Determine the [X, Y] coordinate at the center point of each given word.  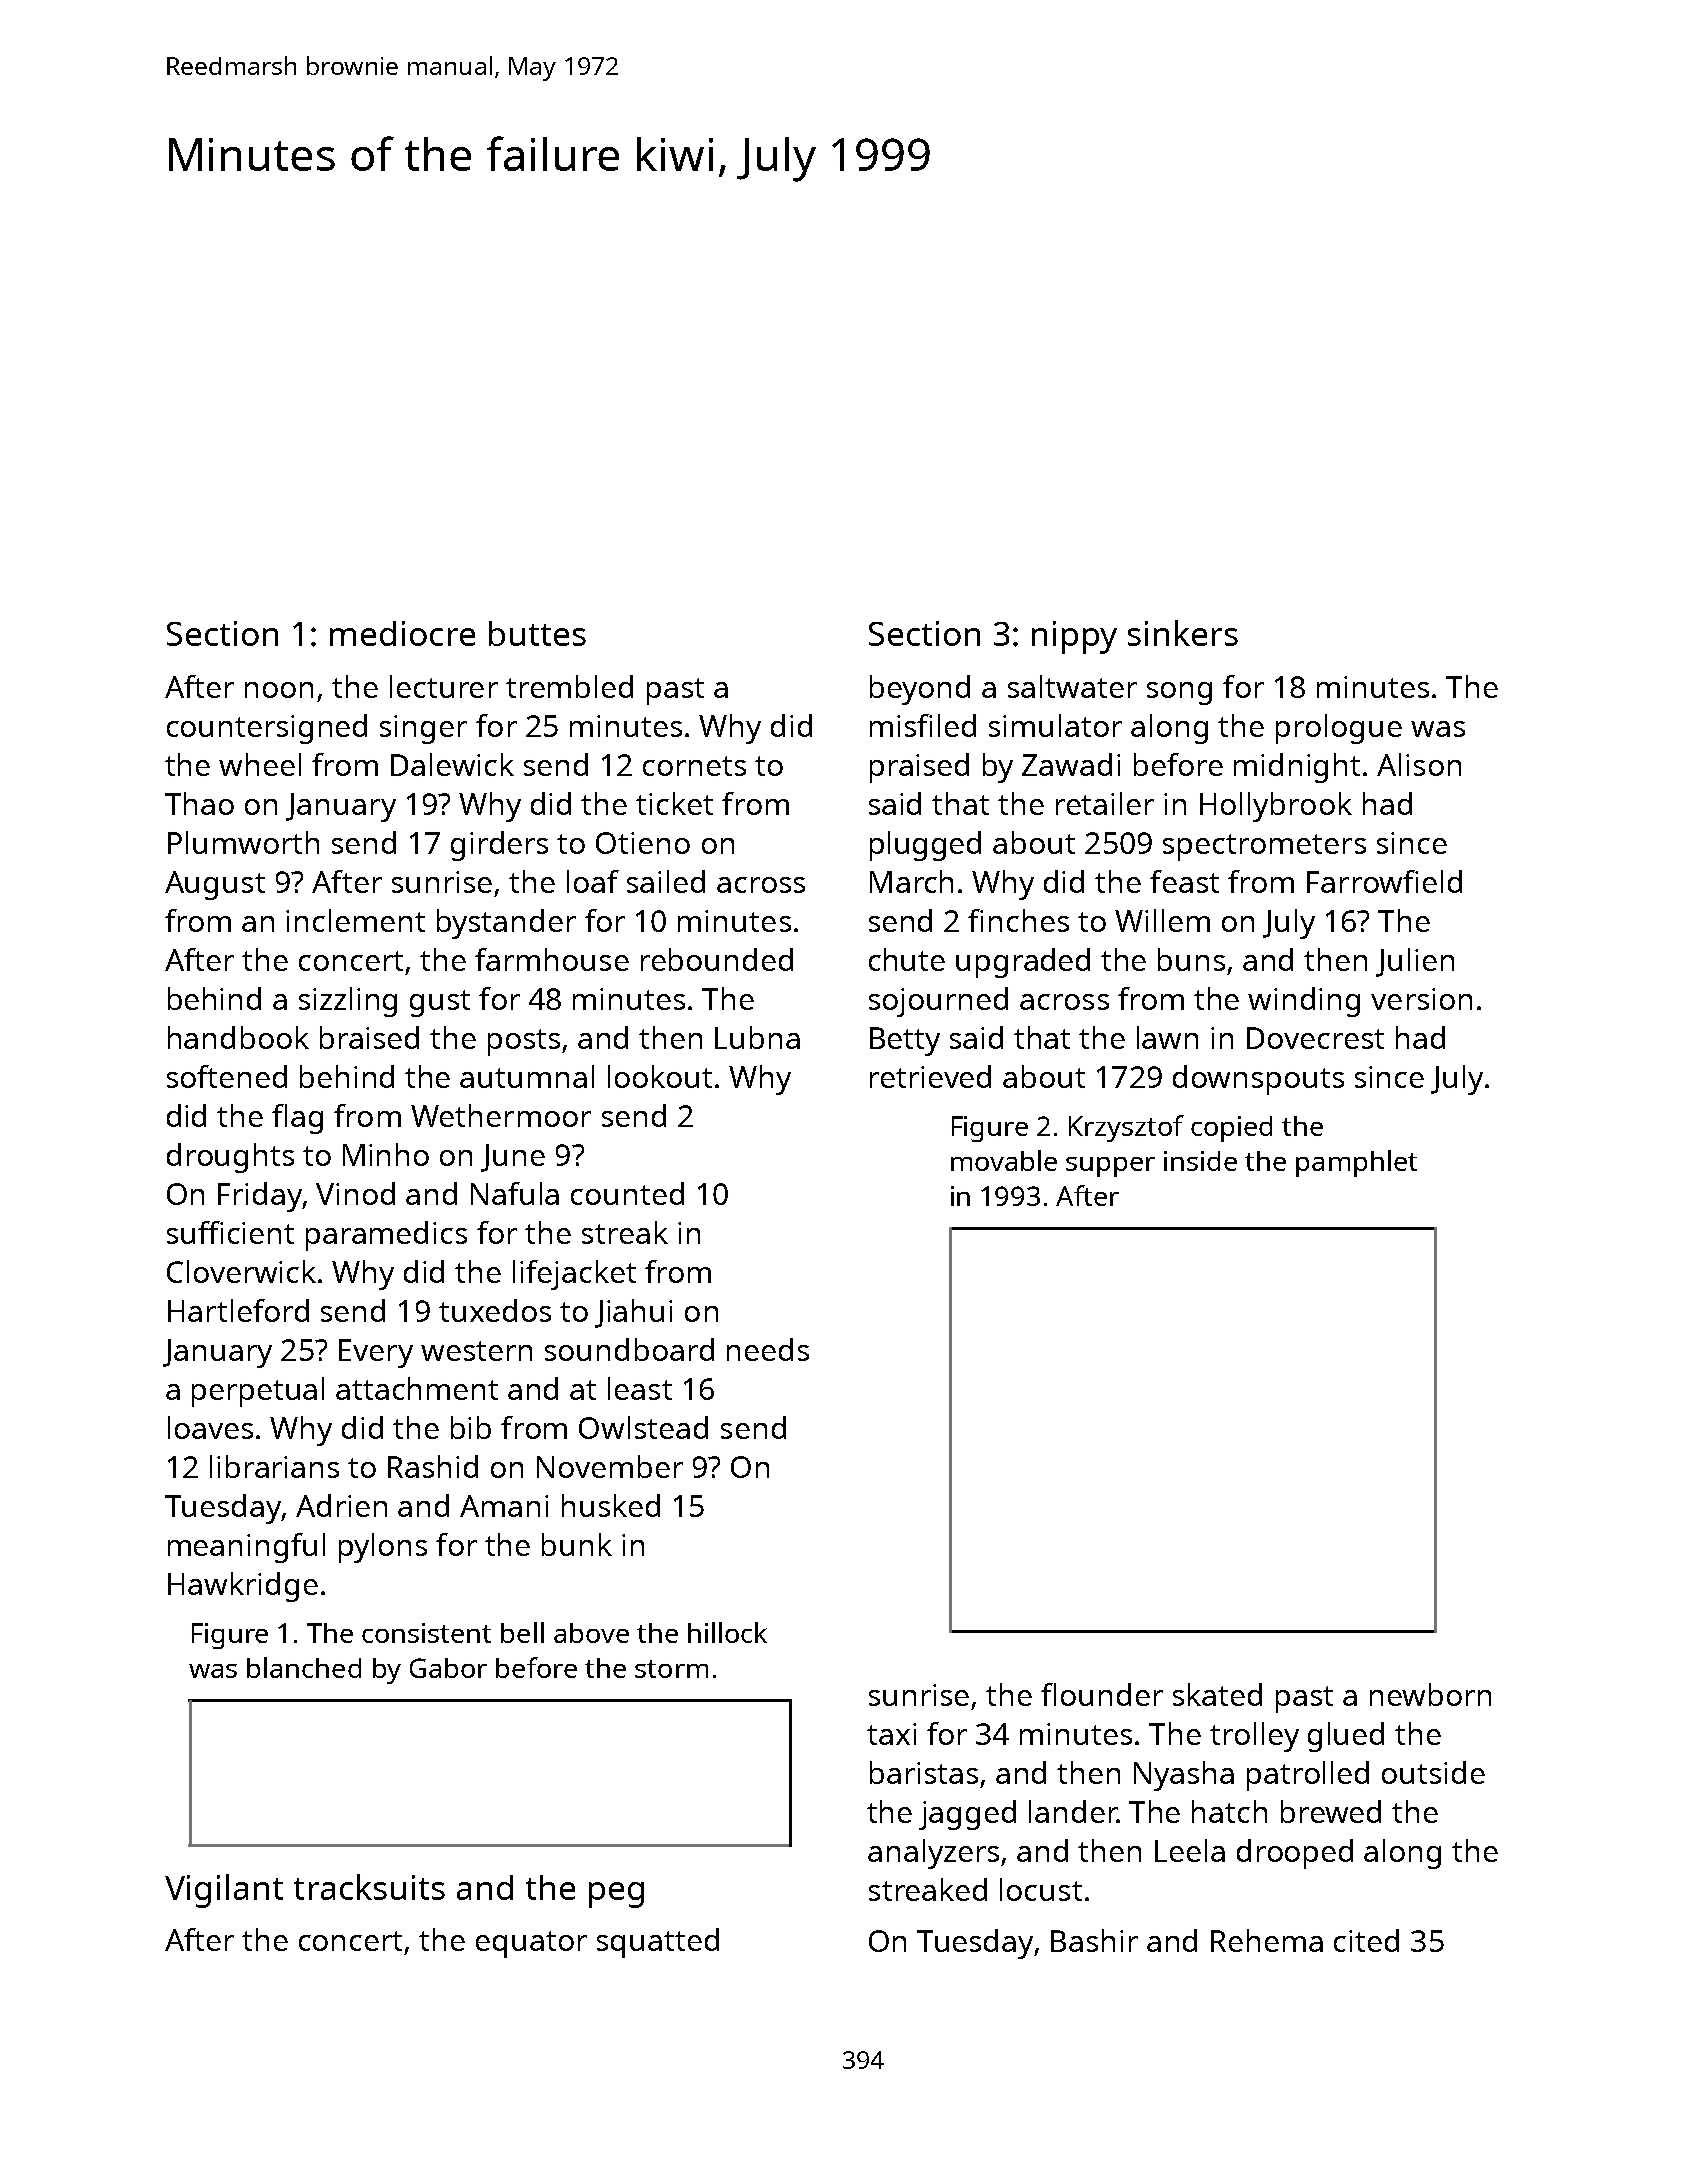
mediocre [402, 633]
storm [671, 1669]
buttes [537, 633]
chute [907, 959]
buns [1191, 959]
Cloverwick [241, 1271]
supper [1110, 1167]
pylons [383, 1548]
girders [499, 846]
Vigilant [224, 1891]
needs [768, 1349]
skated [1217, 1694]
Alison [1419, 764]
